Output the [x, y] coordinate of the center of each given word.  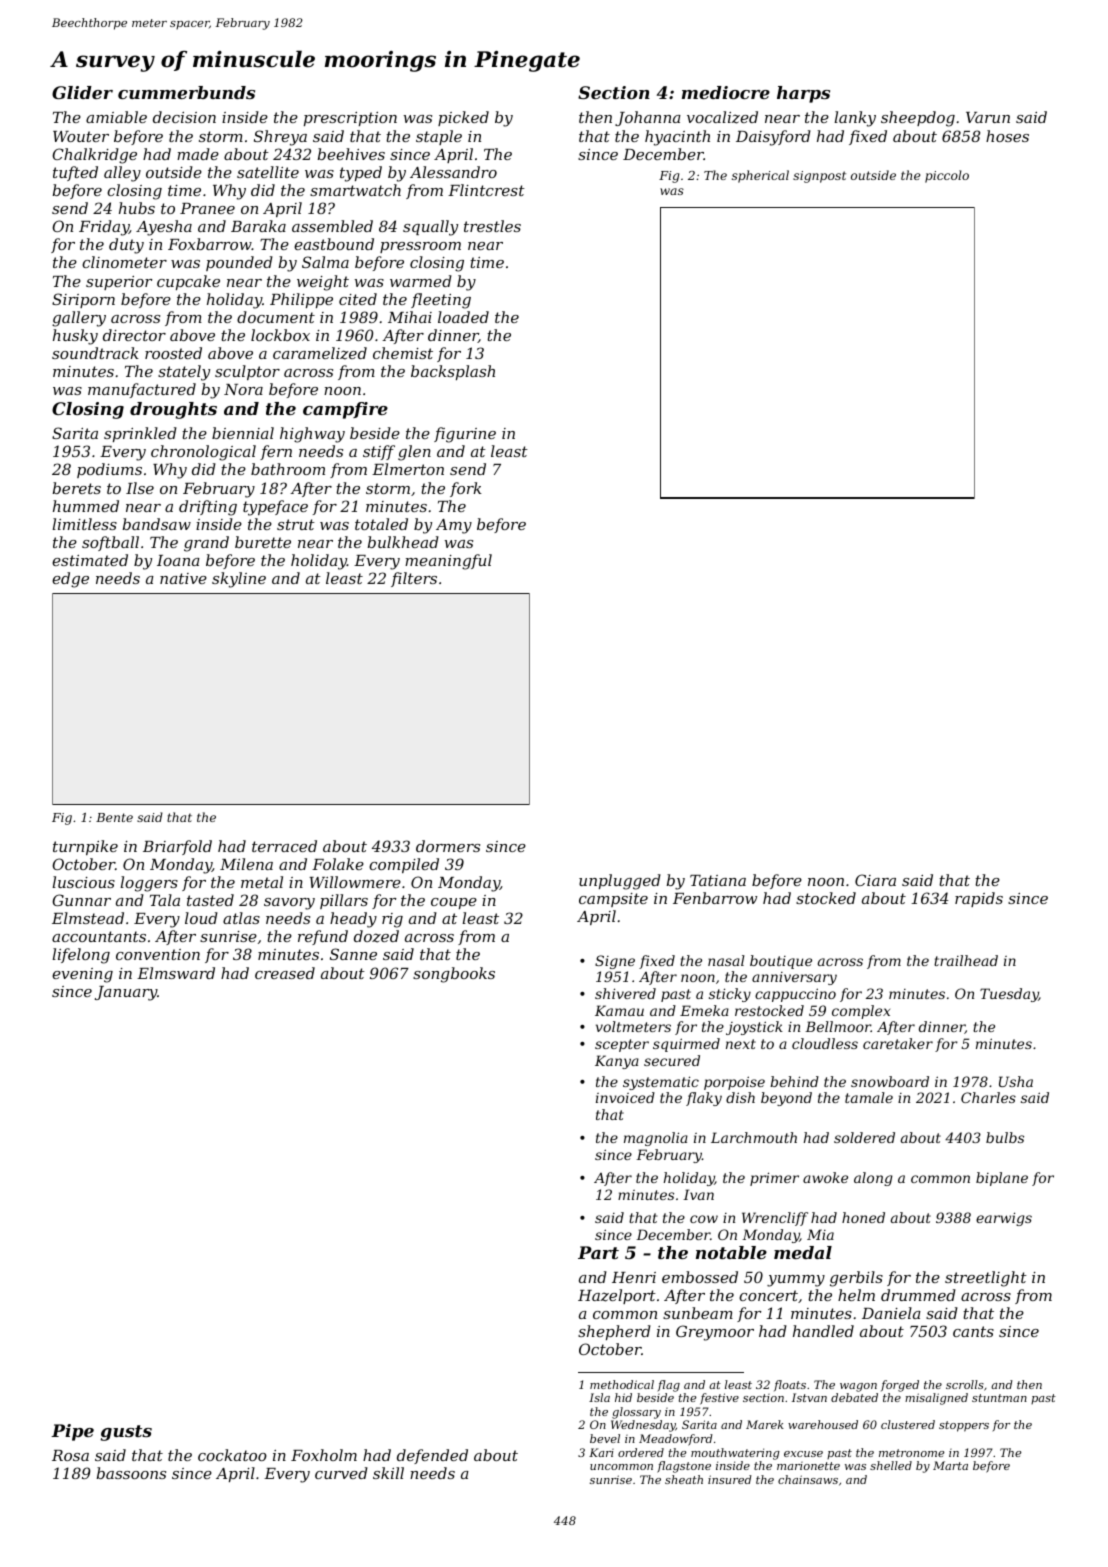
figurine [465, 435]
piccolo [947, 176]
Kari [601, 1452]
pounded [239, 263]
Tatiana [718, 880]
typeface [275, 508]
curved [341, 1473]
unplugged [620, 882]
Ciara [875, 880]
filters [414, 579]
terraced [284, 846]
